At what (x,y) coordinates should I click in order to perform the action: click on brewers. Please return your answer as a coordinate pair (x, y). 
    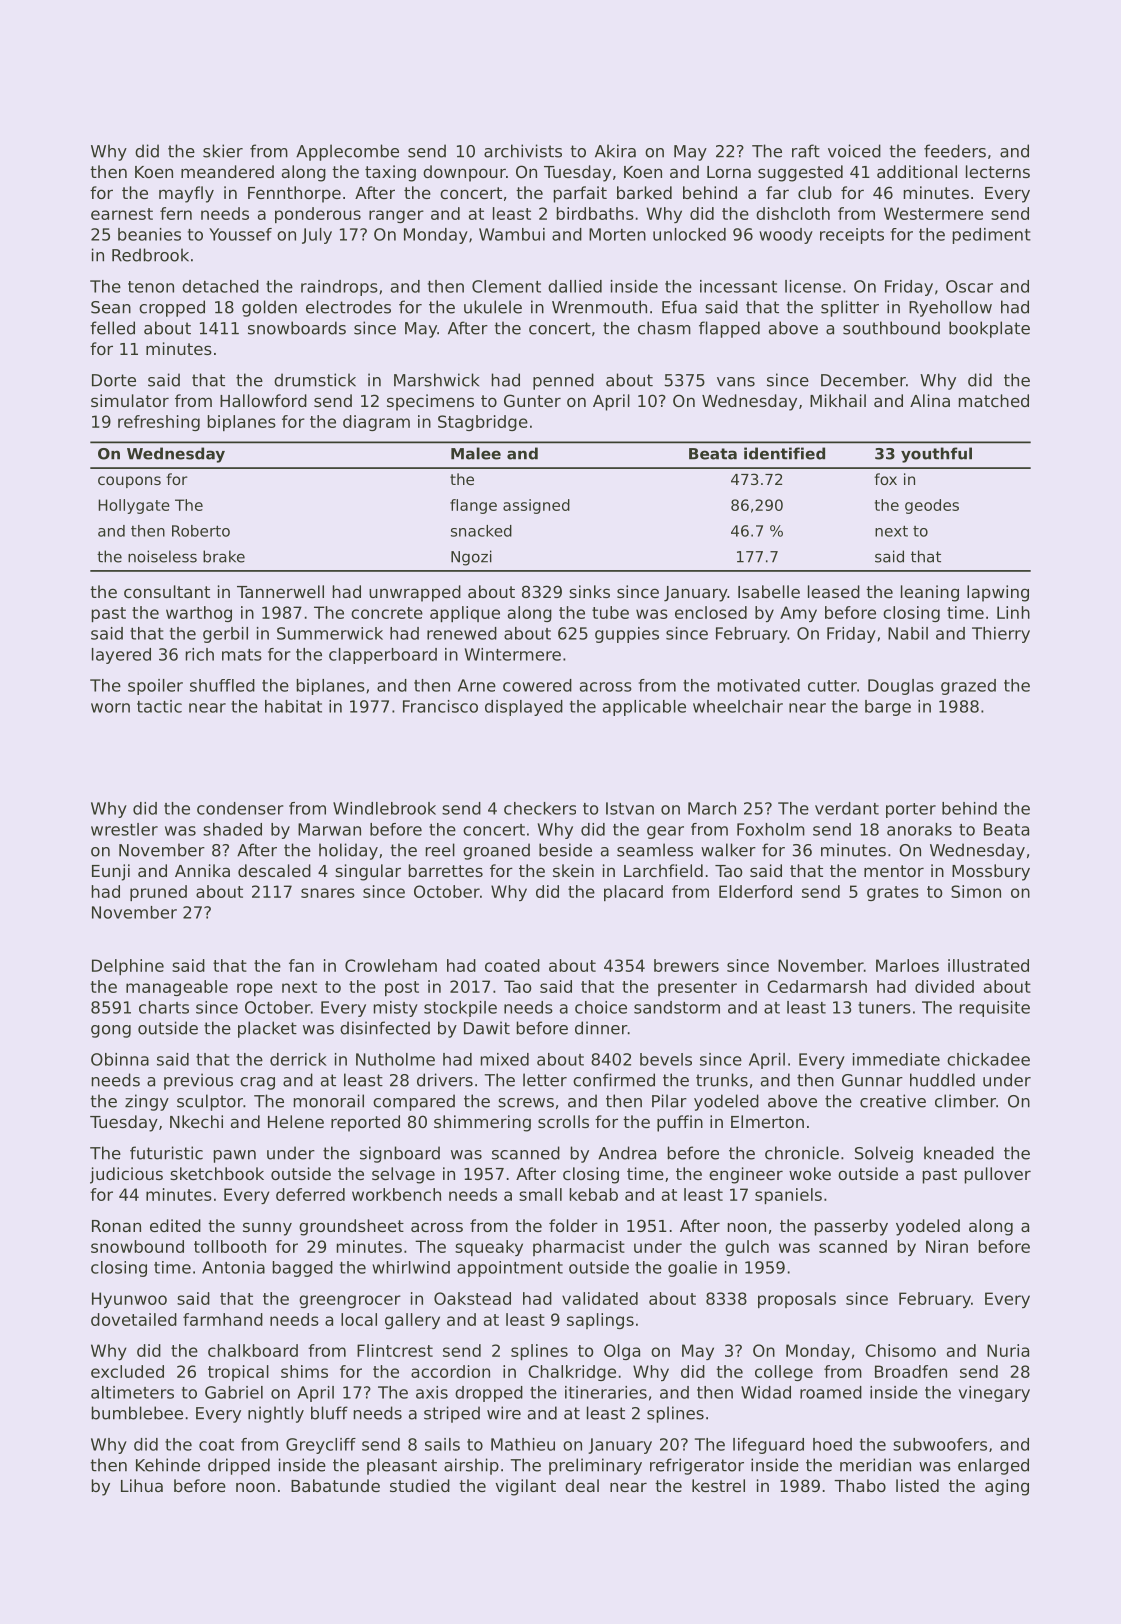
    Looking at the image, I should click on (686, 965).
